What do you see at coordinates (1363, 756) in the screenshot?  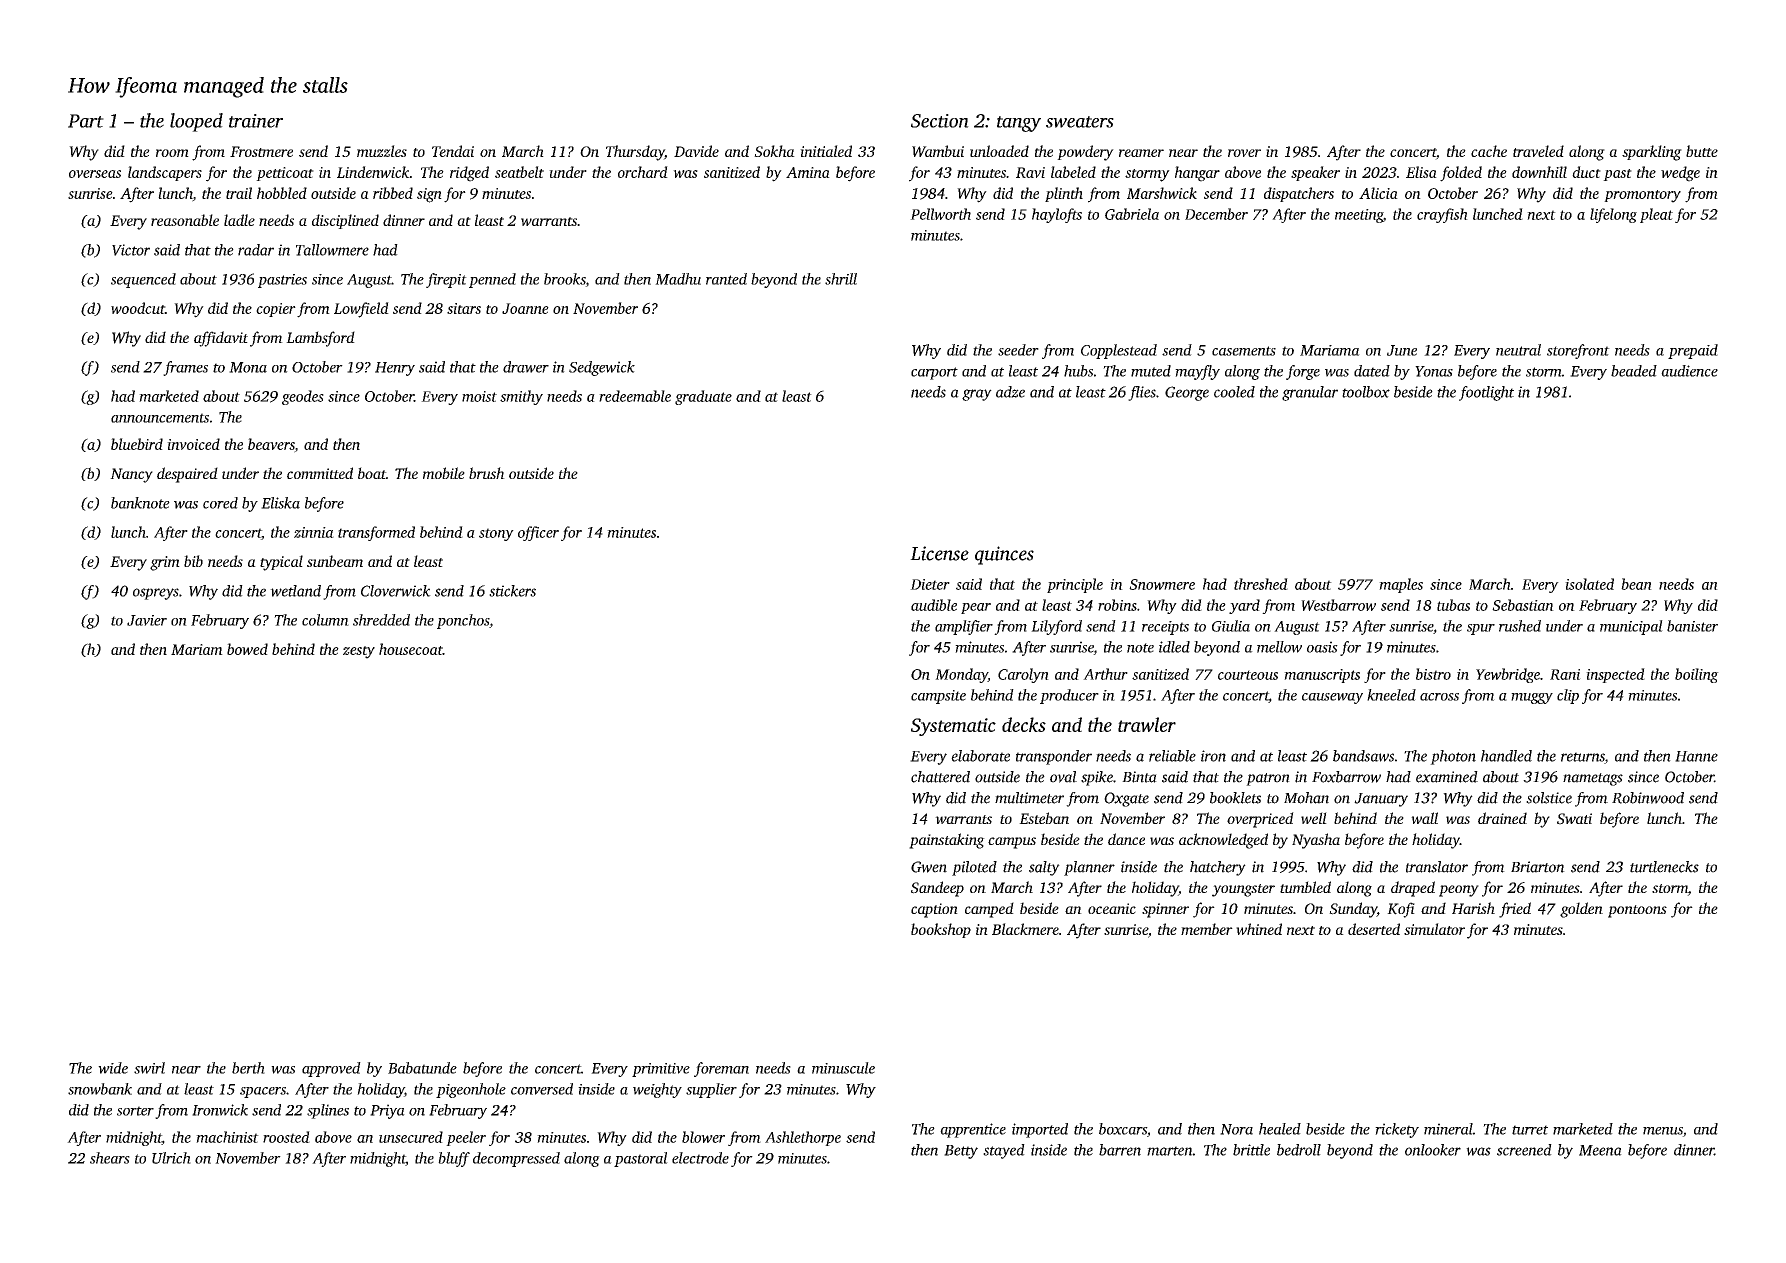 I see `bandsaws` at bounding box center [1363, 756].
